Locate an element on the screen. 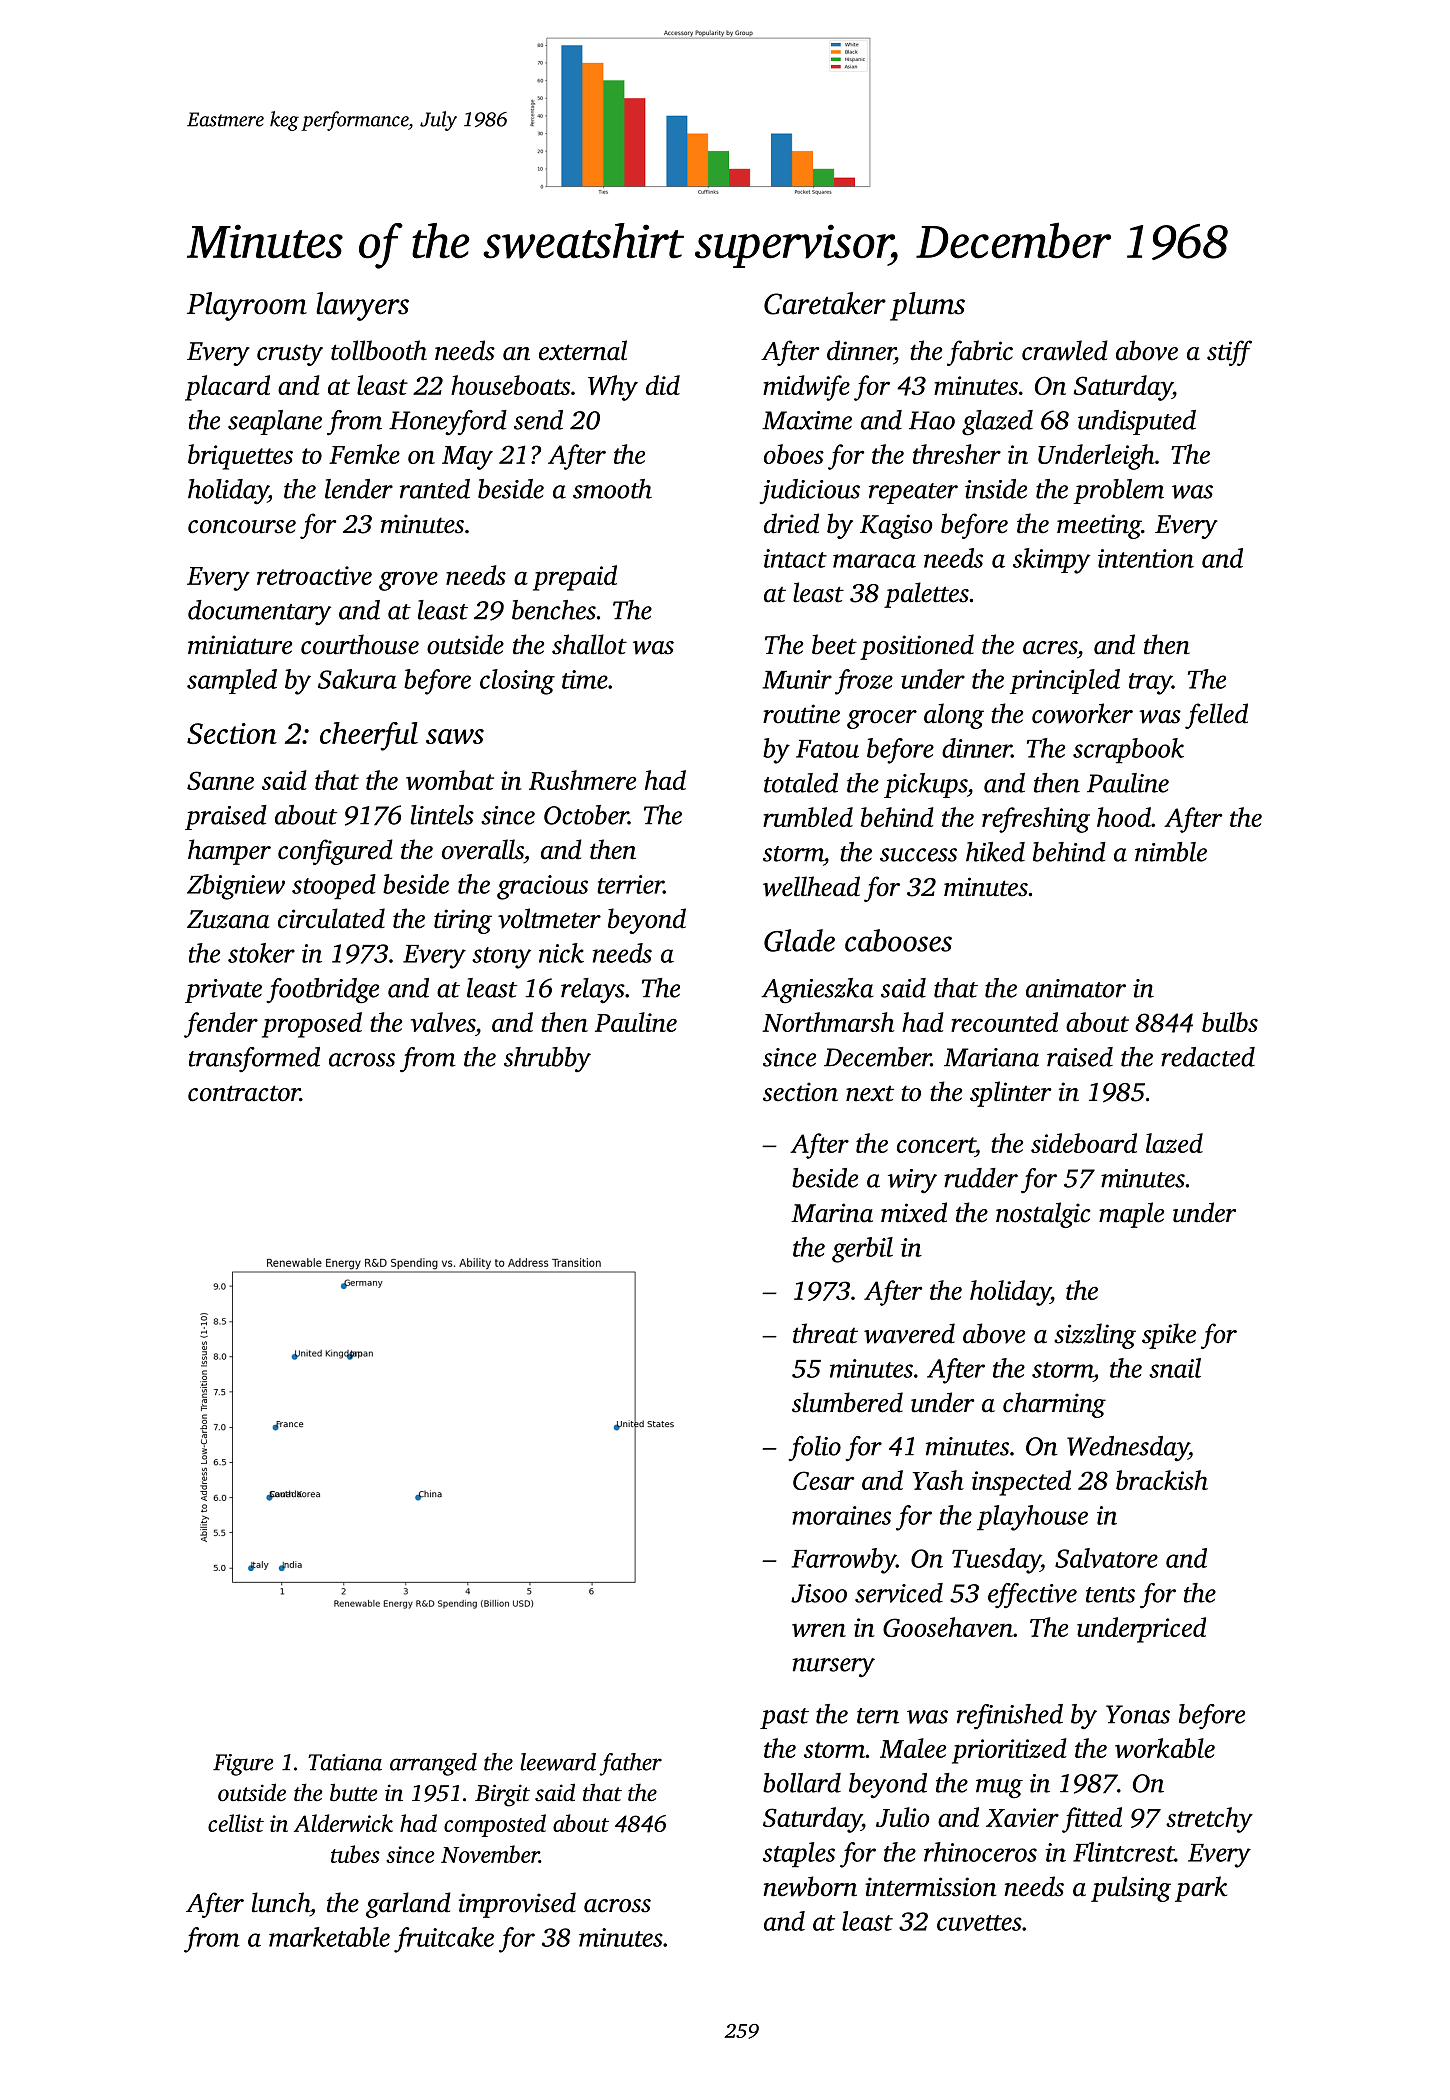  cellist is located at coordinates (236, 1823).
